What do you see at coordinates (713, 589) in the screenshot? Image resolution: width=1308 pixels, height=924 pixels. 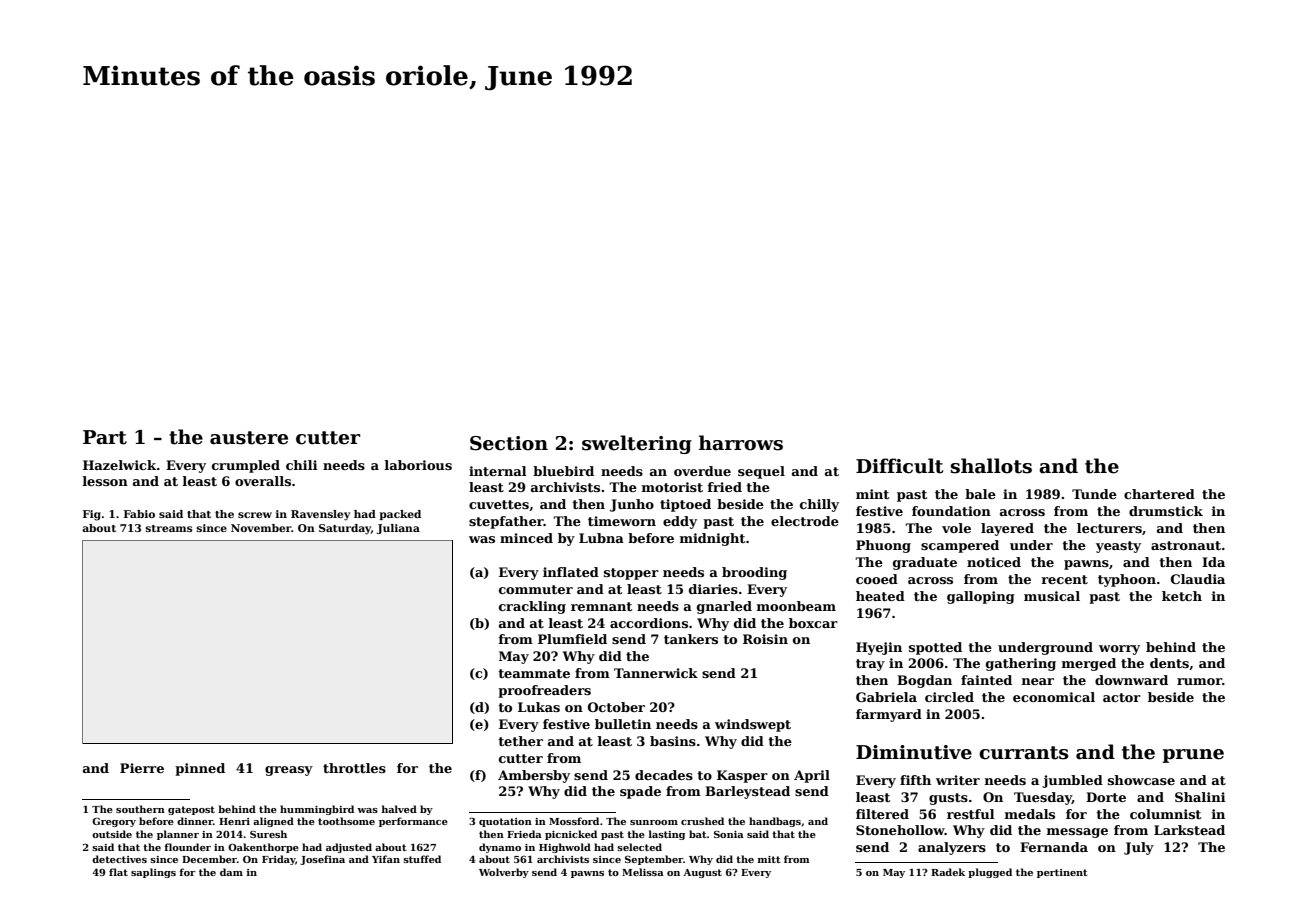 I see `diaries` at bounding box center [713, 589].
